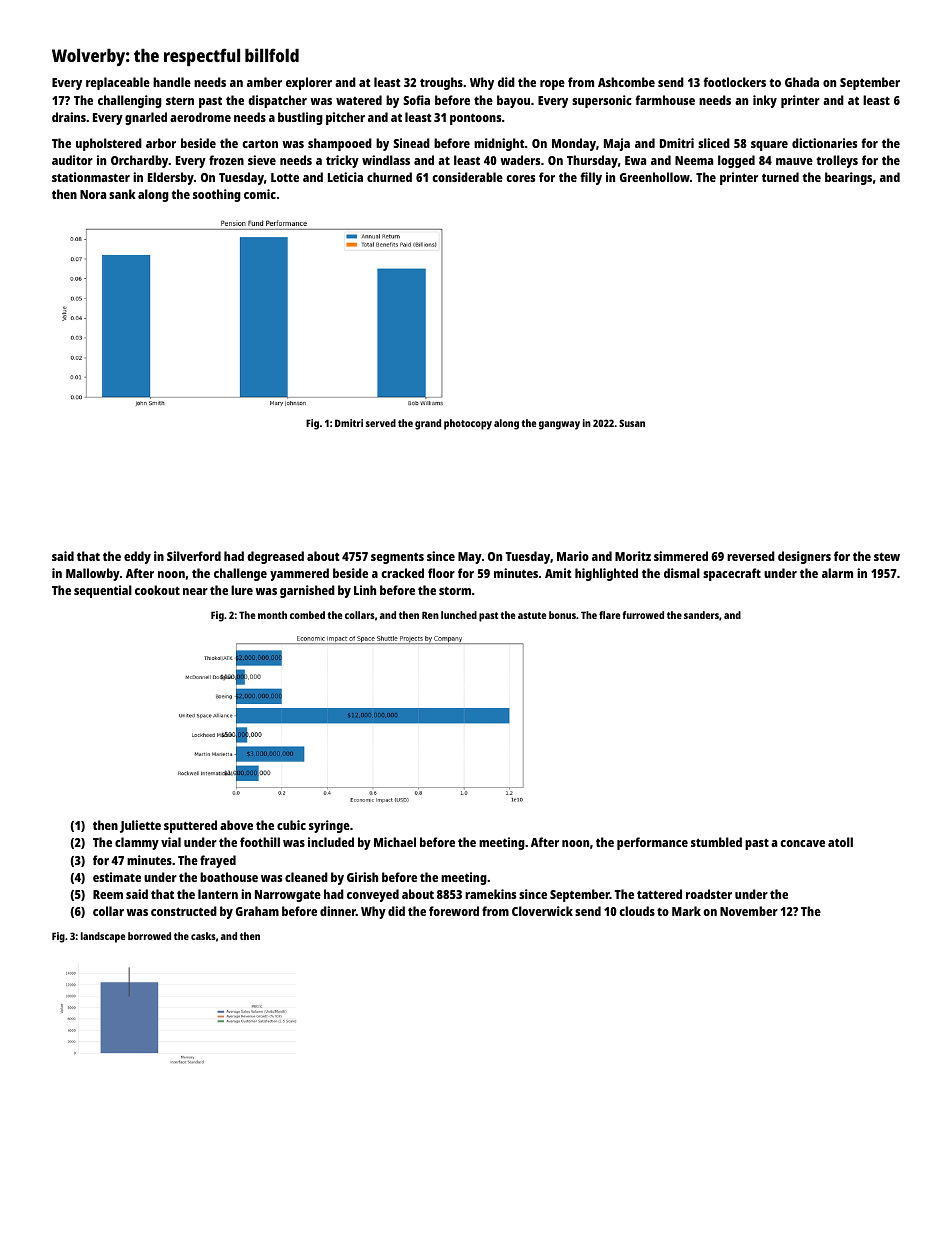  What do you see at coordinates (411, 143) in the screenshot?
I see `Sinead` at bounding box center [411, 143].
